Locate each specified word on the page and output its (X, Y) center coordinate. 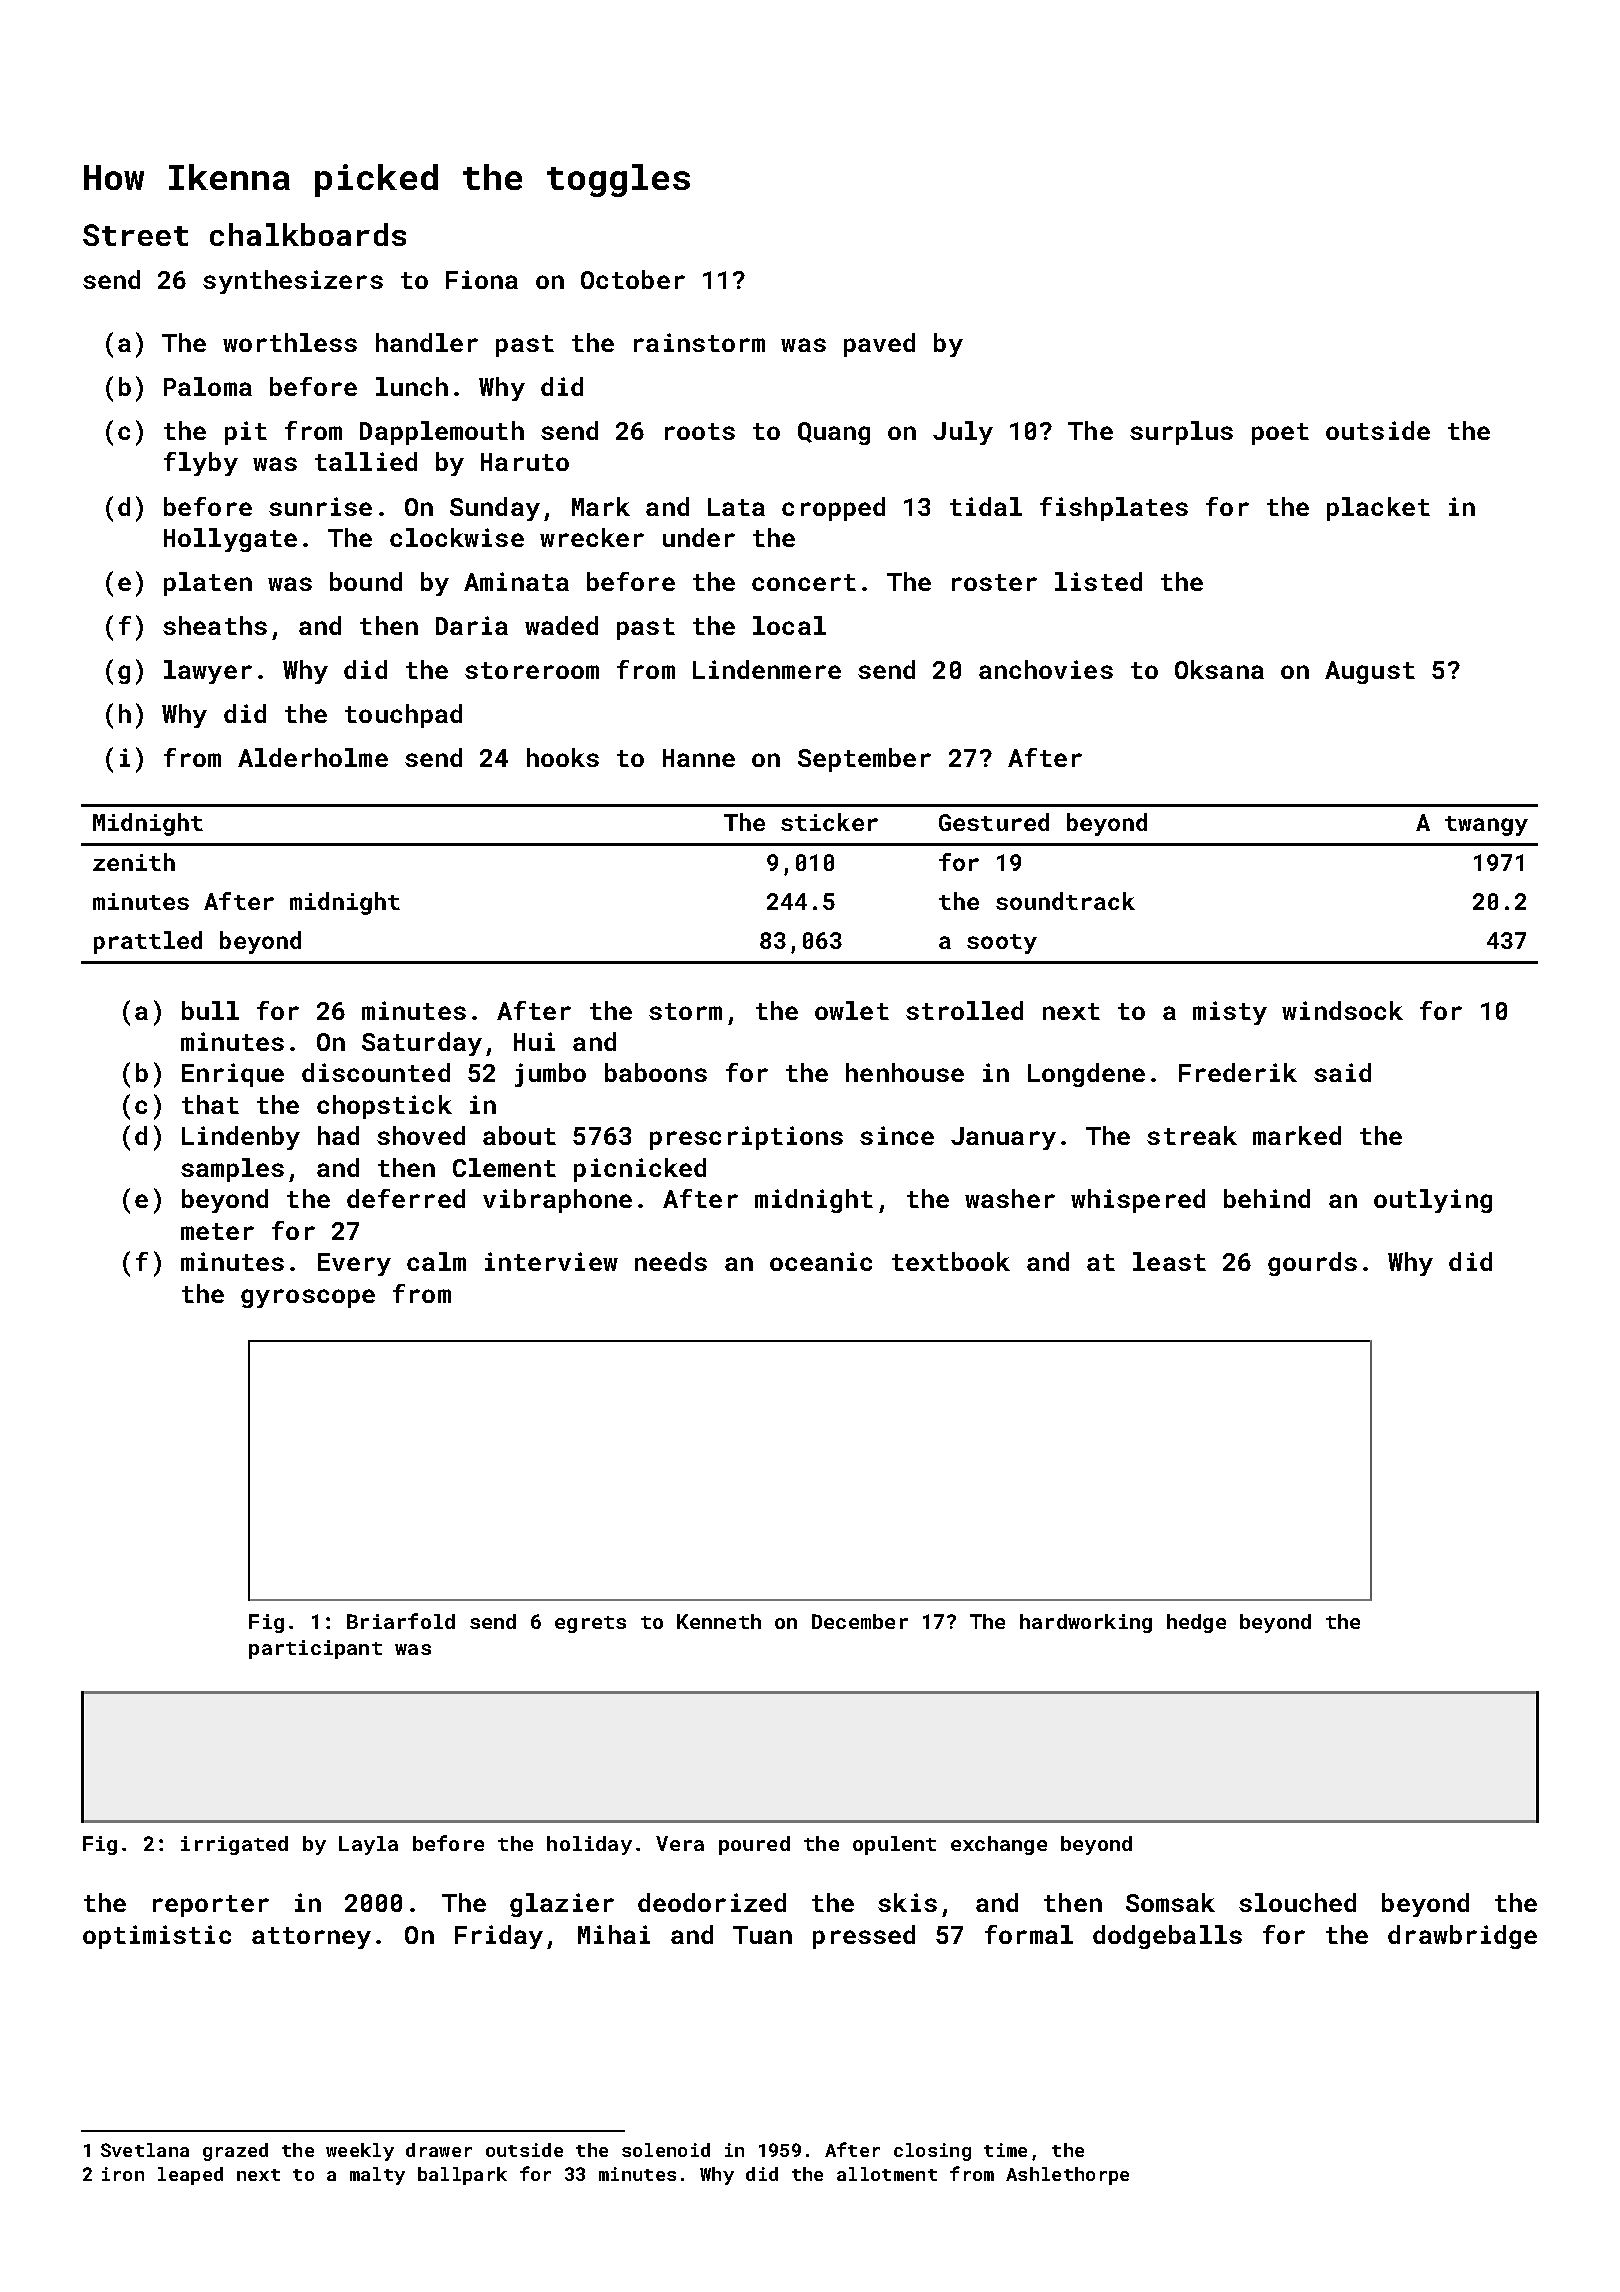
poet (1280, 434)
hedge (1196, 1623)
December (860, 1621)
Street (135, 235)
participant (315, 1649)
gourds (1312, 1264)
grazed (235, 2152)
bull (210, 1010)
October (633, 279)
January (1003, 1138)
